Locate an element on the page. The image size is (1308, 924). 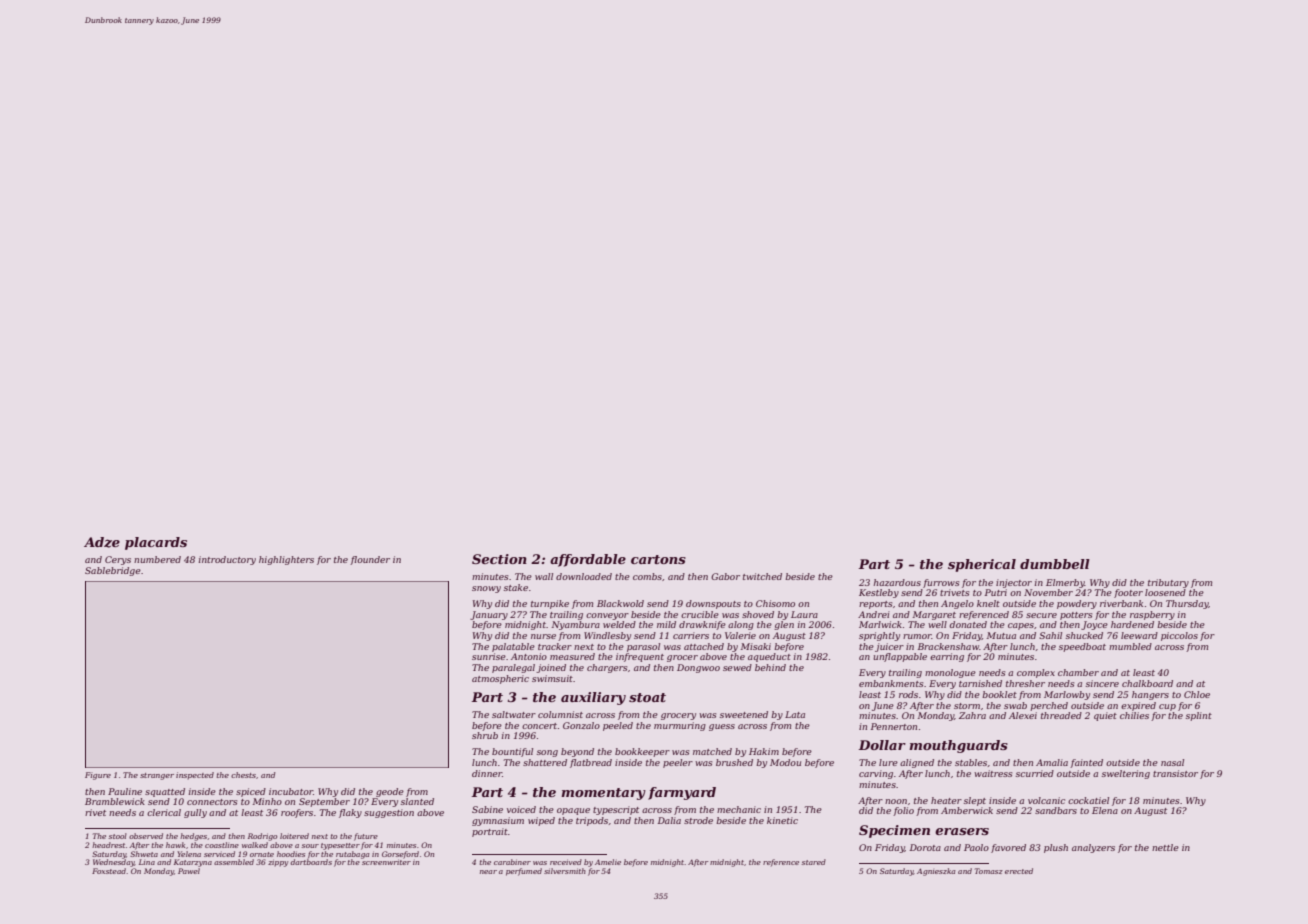
Sablebridge is located at coordinates (113, 571).
